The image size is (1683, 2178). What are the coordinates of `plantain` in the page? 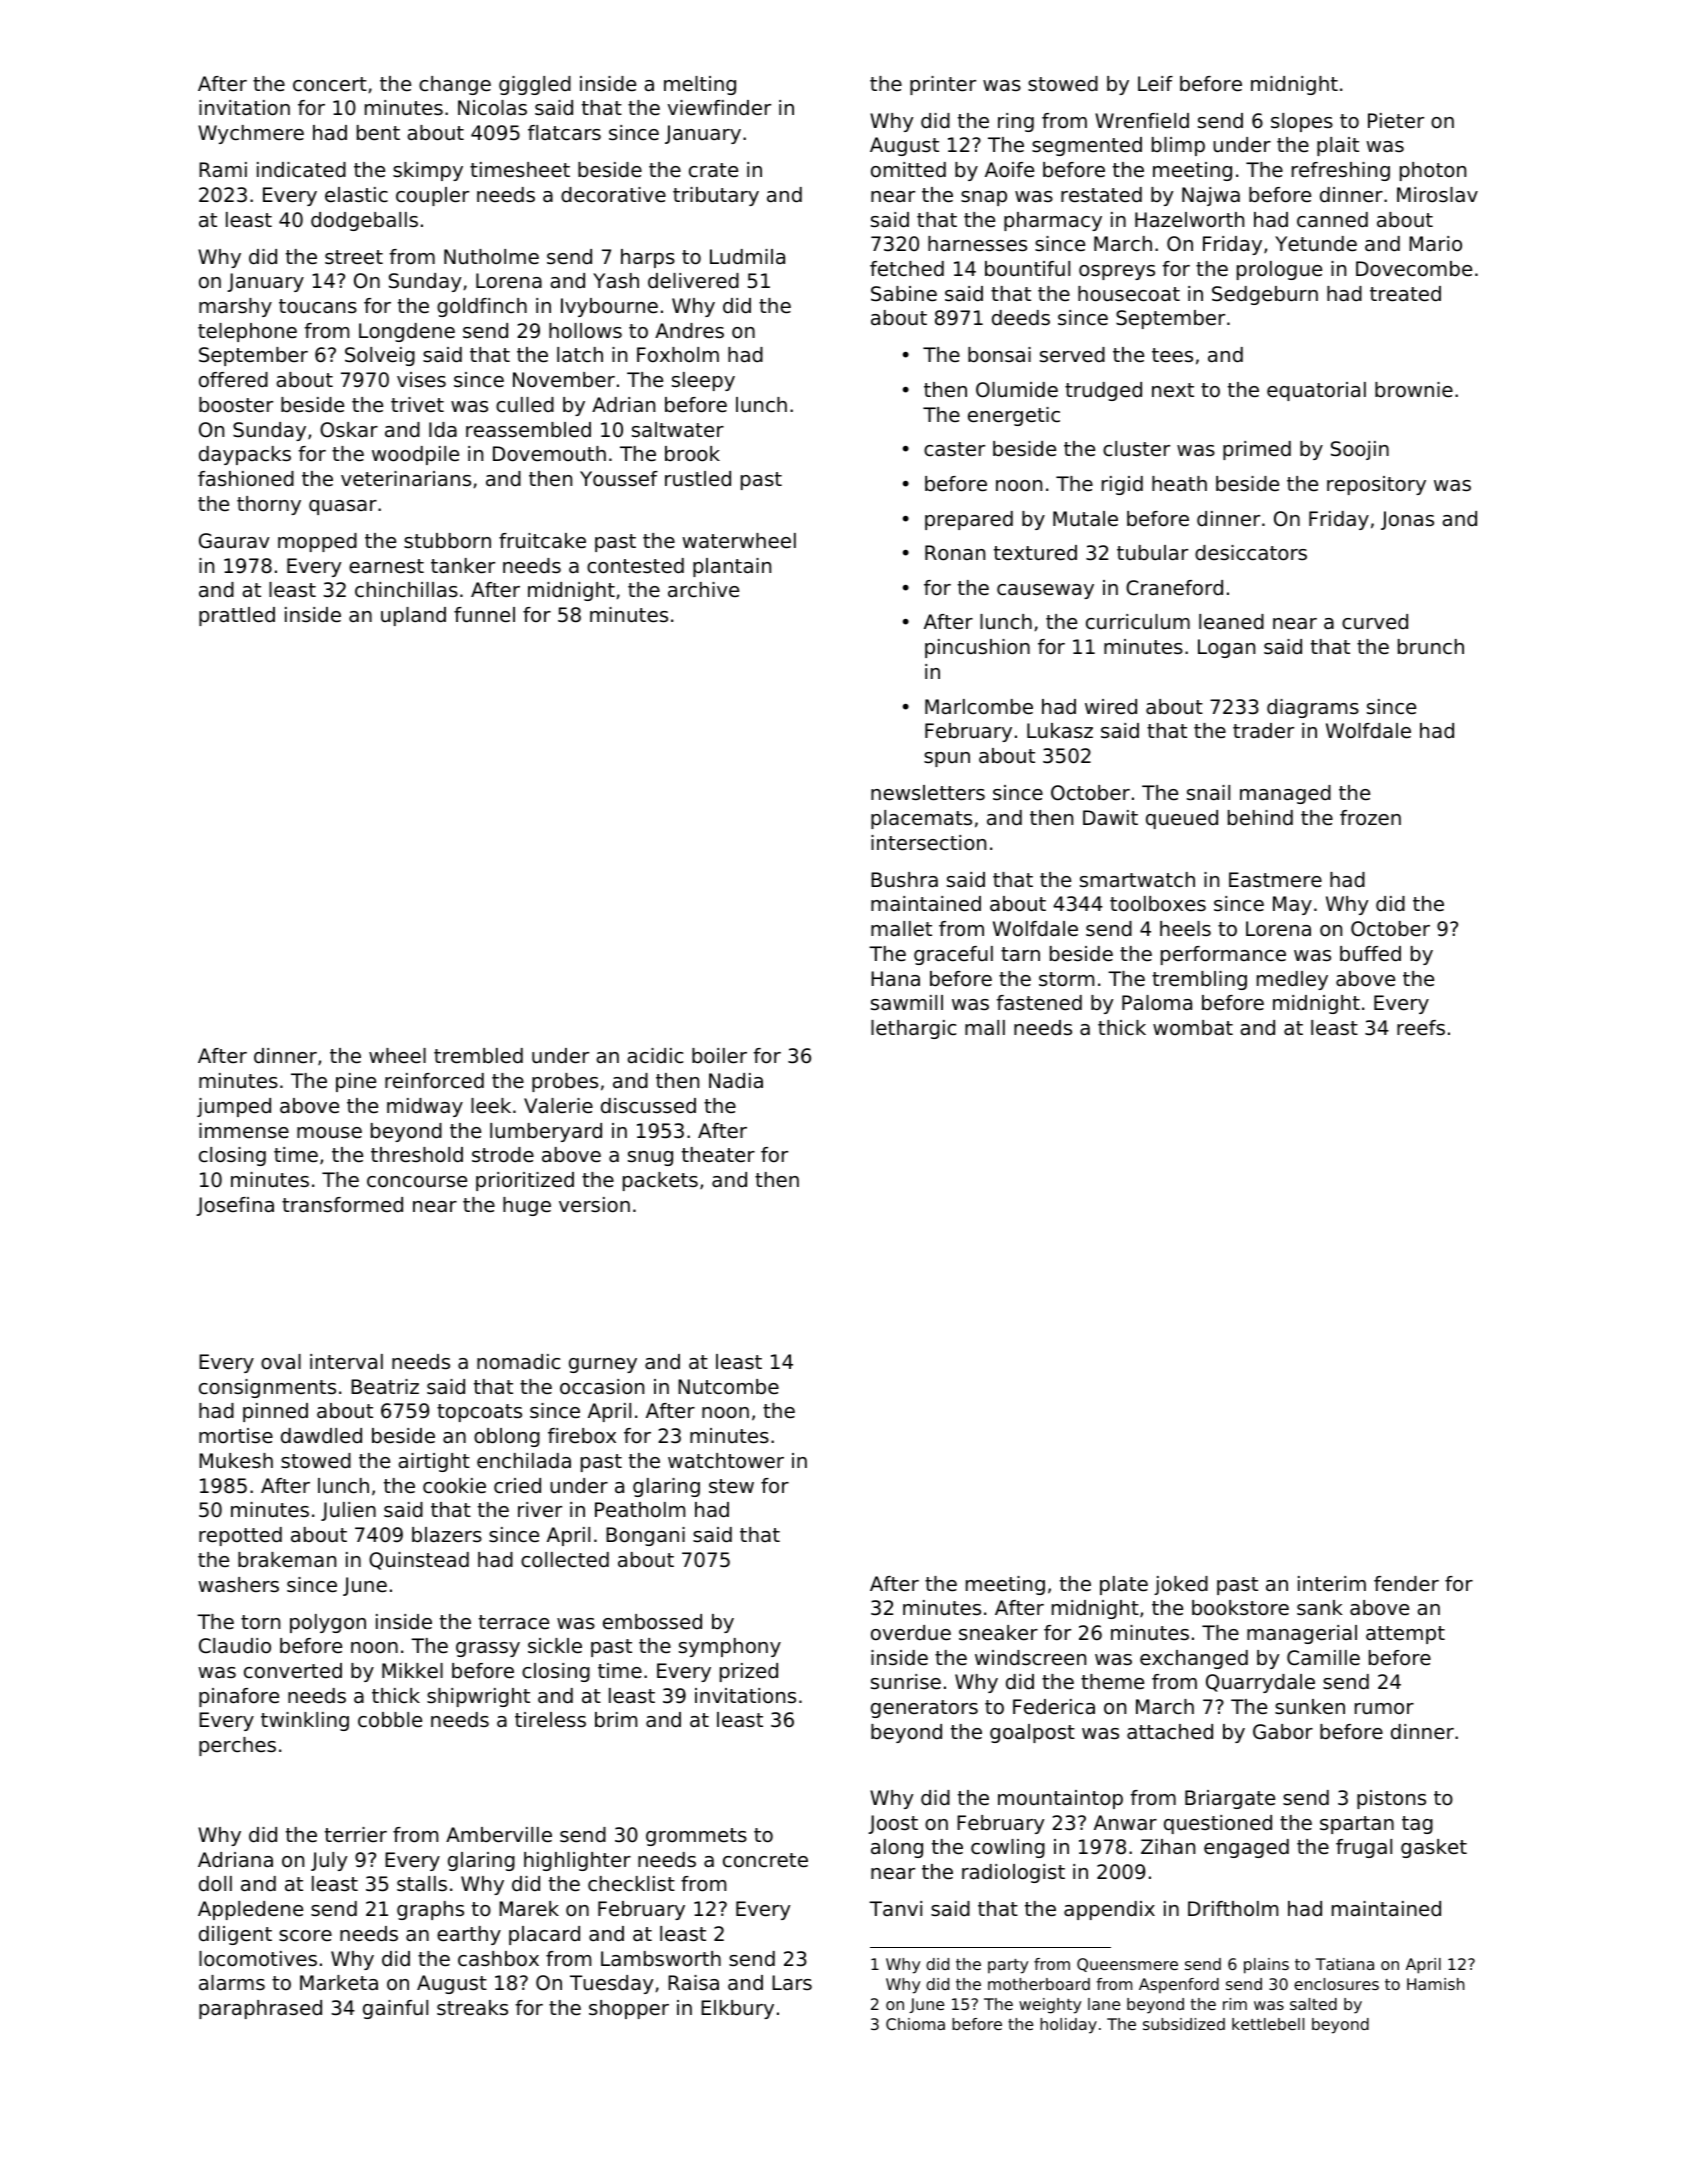 It's located at (732, 567).
